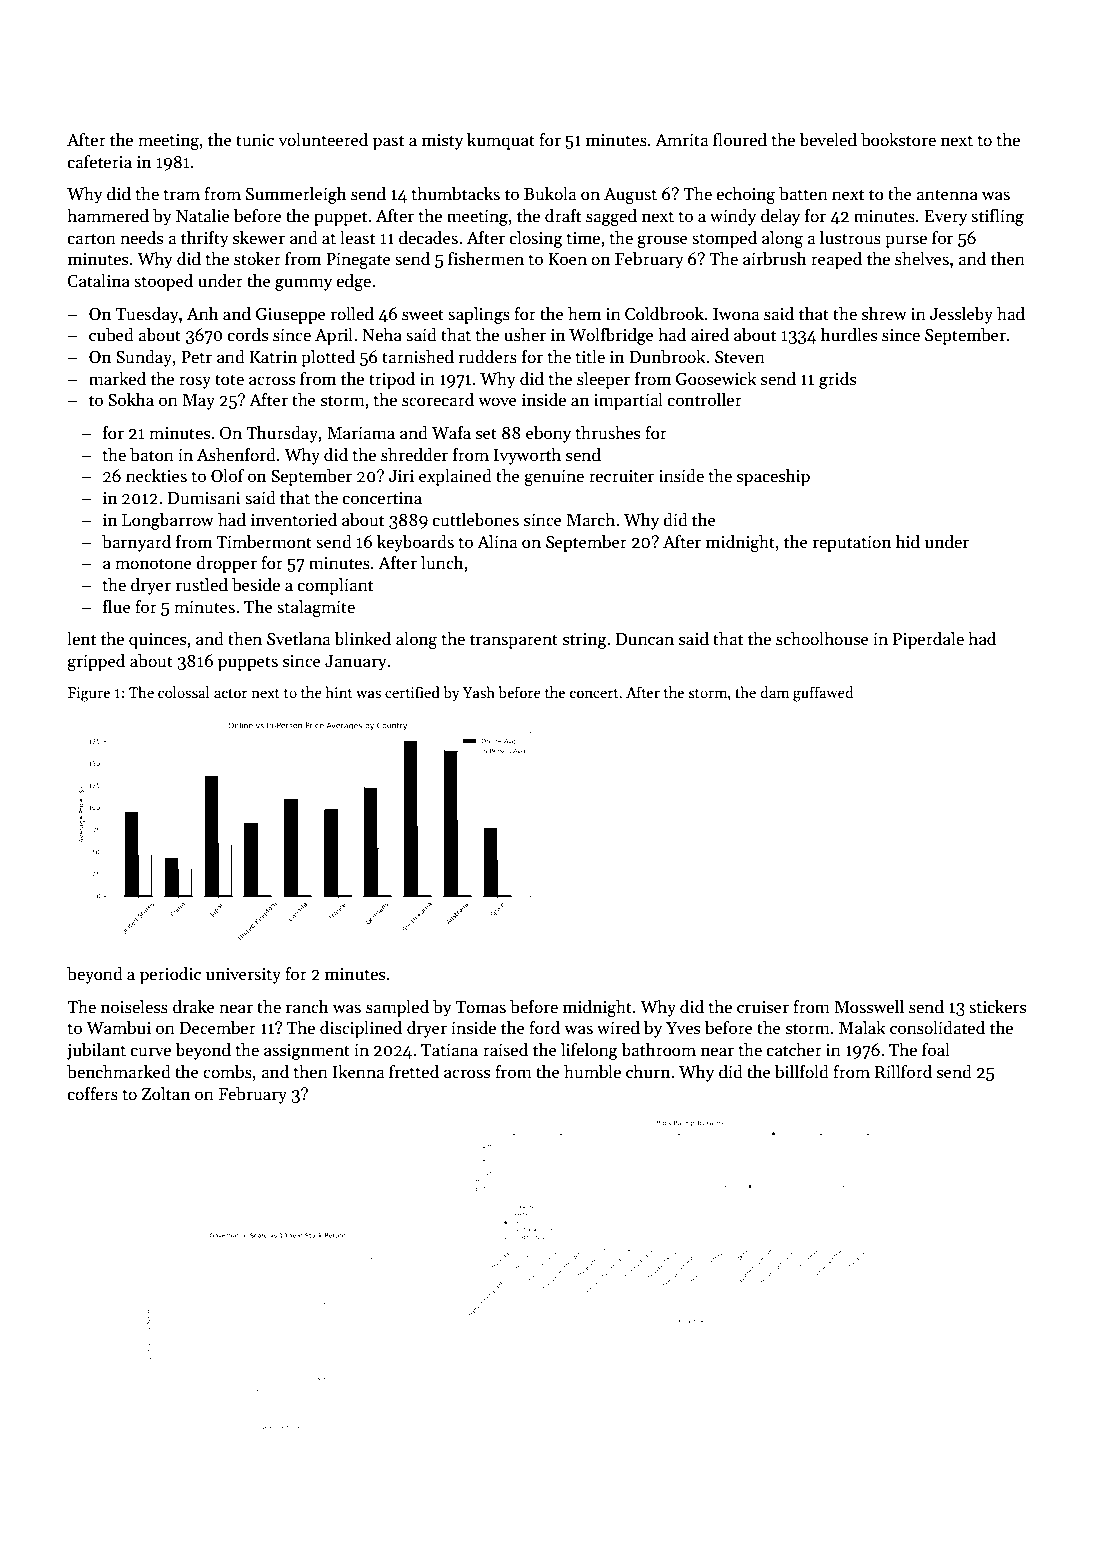 The width and height of the document is (1100, 1556). I want to click on stifling, so click(997, 217).
